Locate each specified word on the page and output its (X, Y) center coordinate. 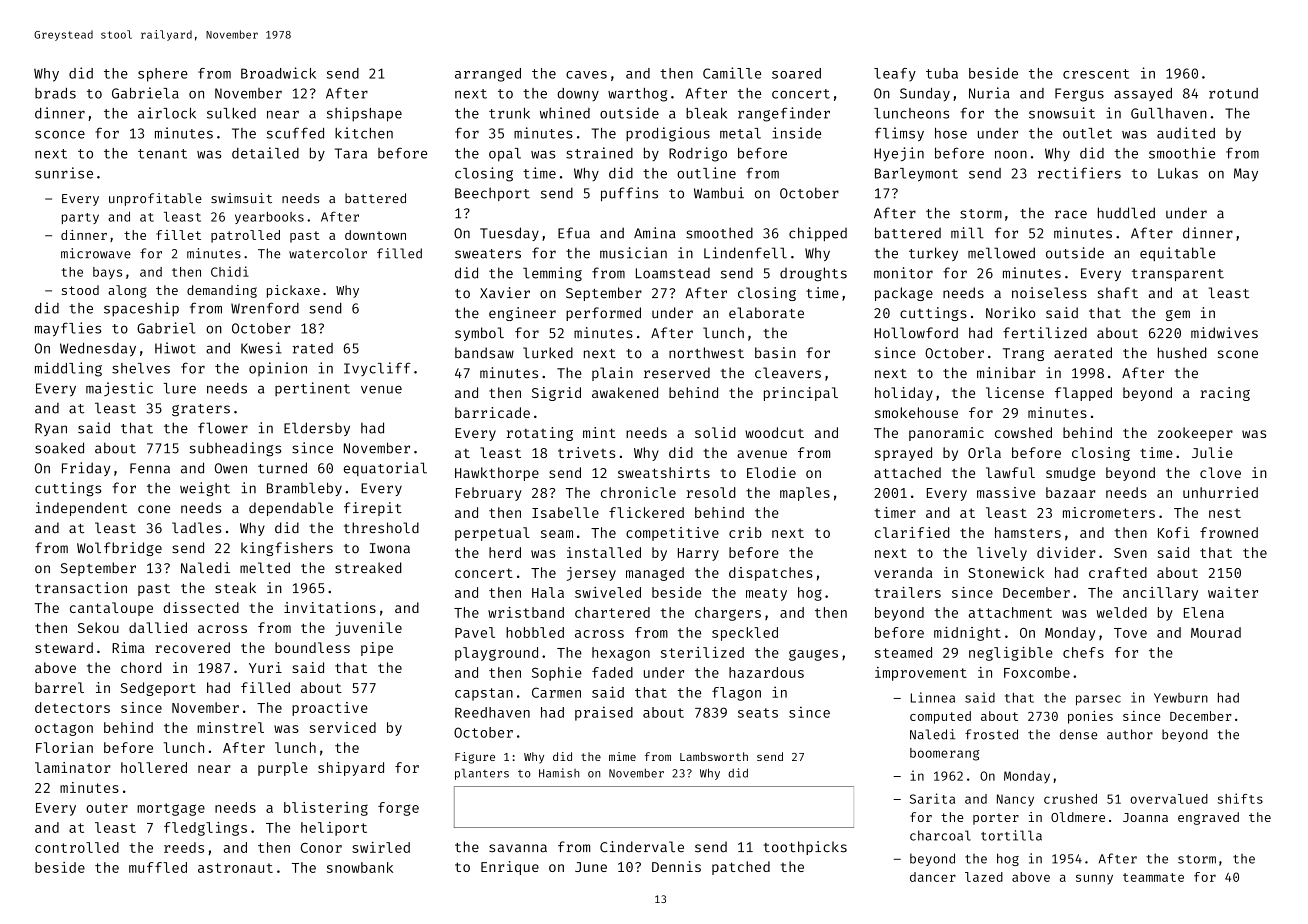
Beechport (492, 194)
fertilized (1045, 333)
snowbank (360, 867)
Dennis (676, 866)
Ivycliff (377, 369)
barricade (492, 412)
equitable (1177, 254)
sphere (163, 75)
